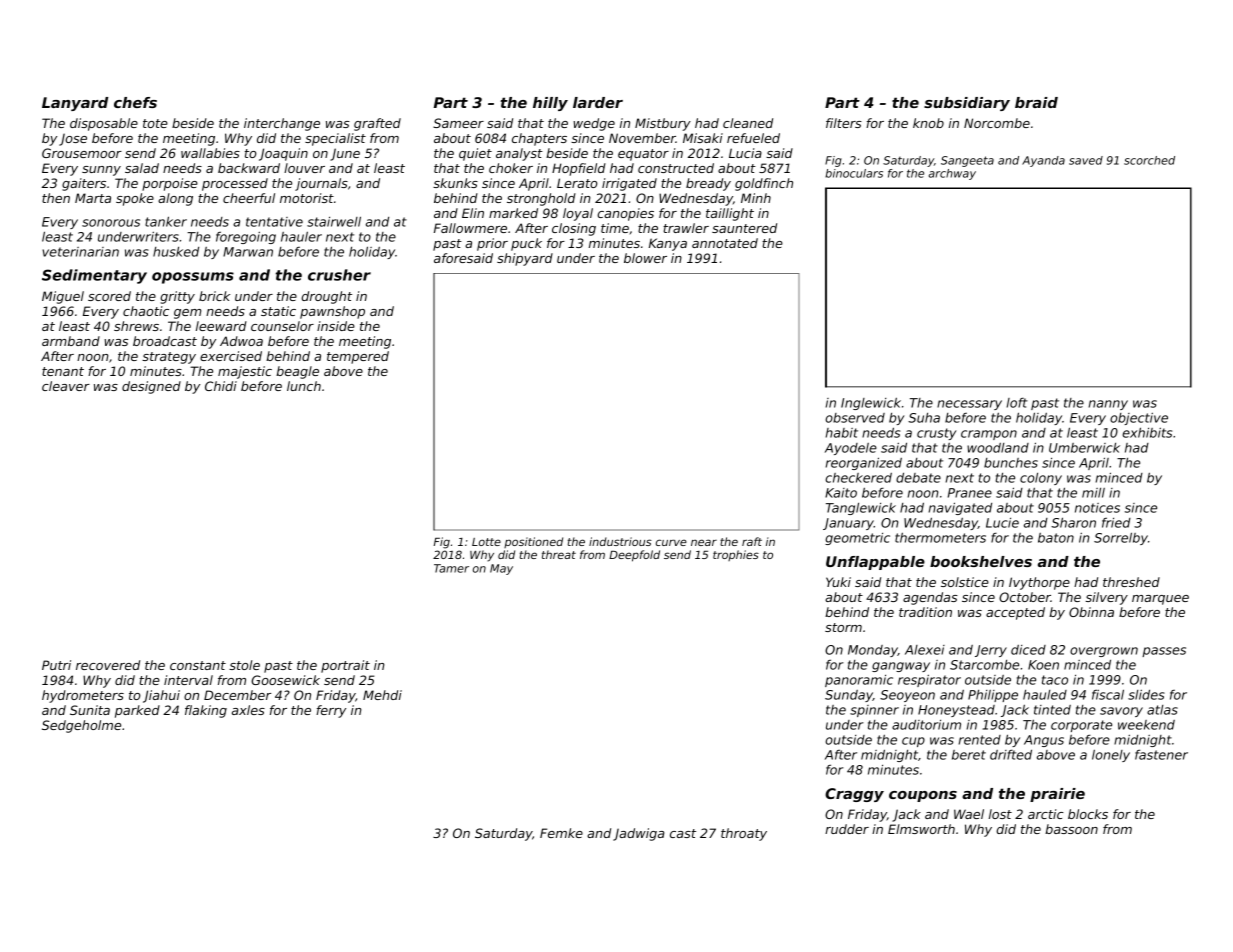 Image resolution: width=1233 pixels, height=952 pixels. I want to click on bassoon, so click(1071, 829).
